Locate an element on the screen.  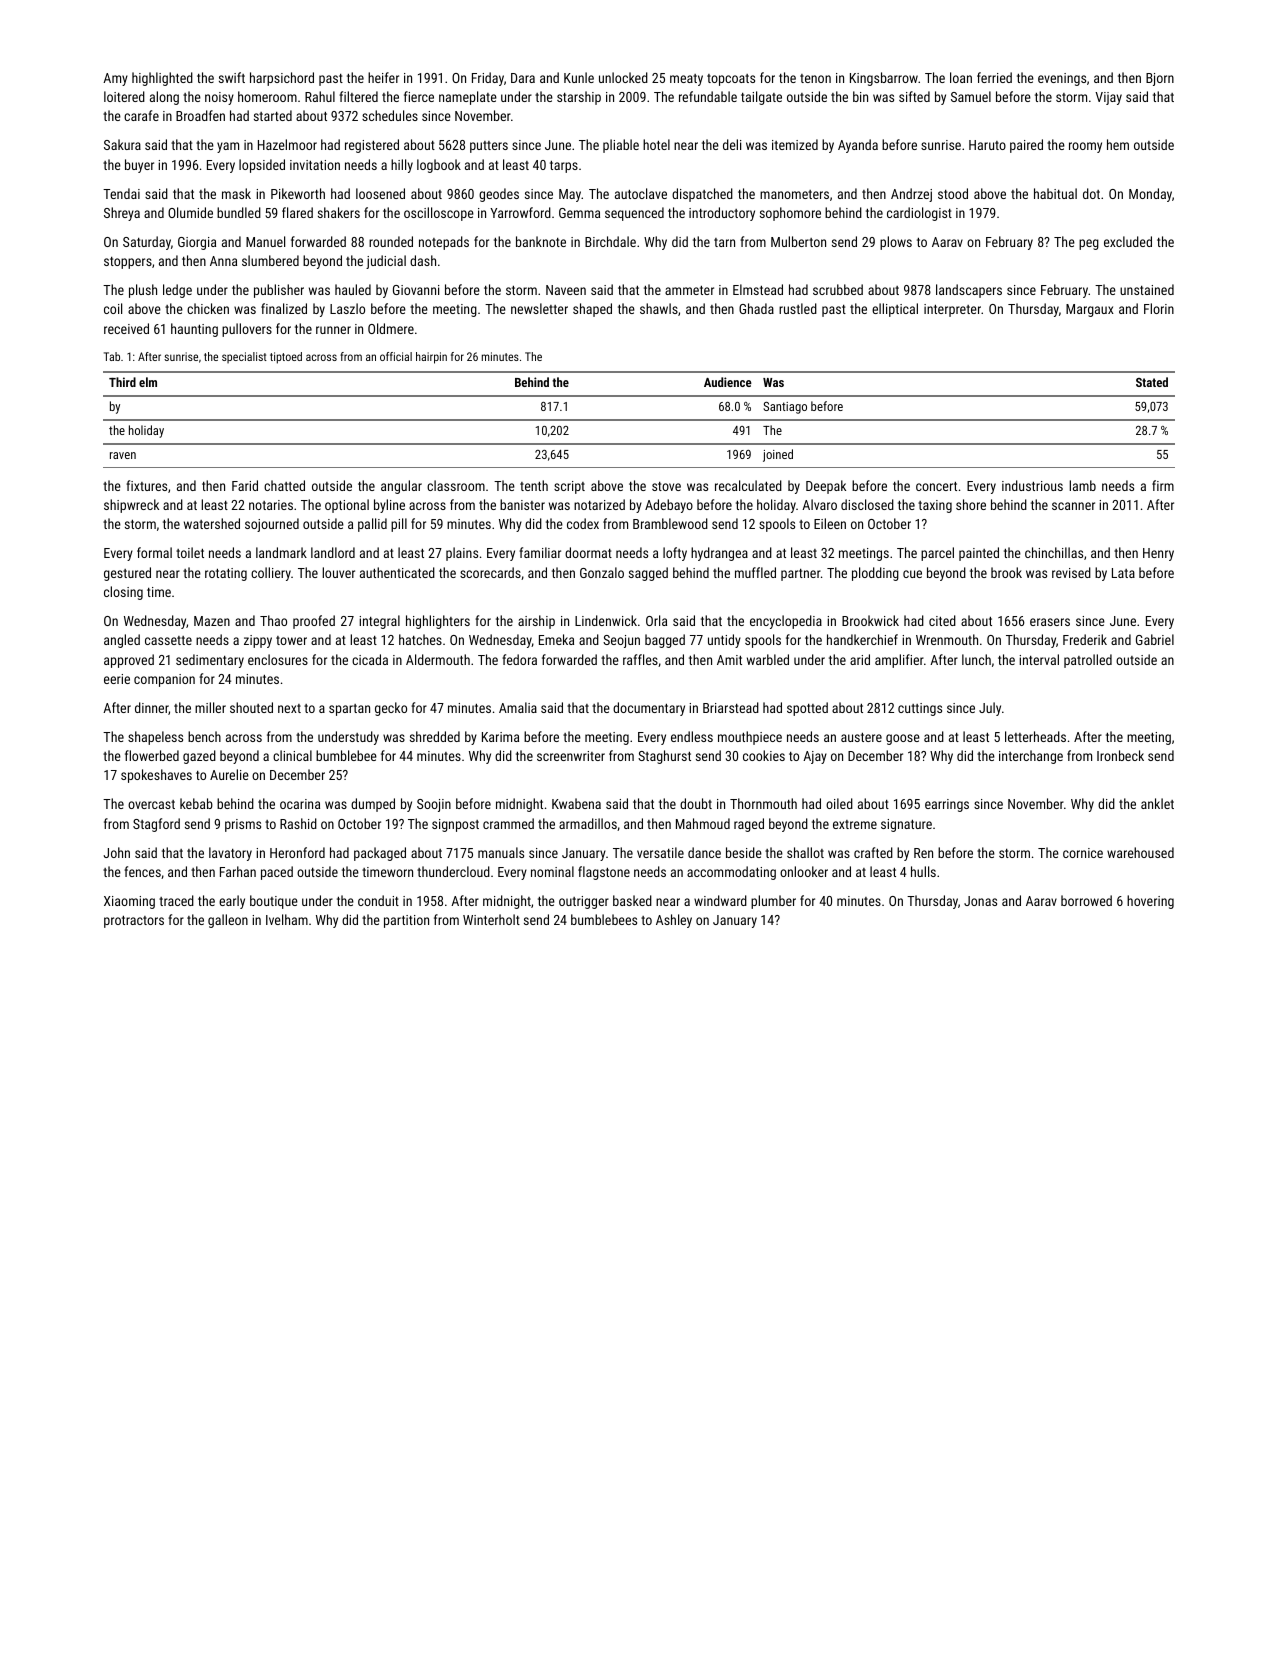
Monday is located at coordinates (1150, 195).
